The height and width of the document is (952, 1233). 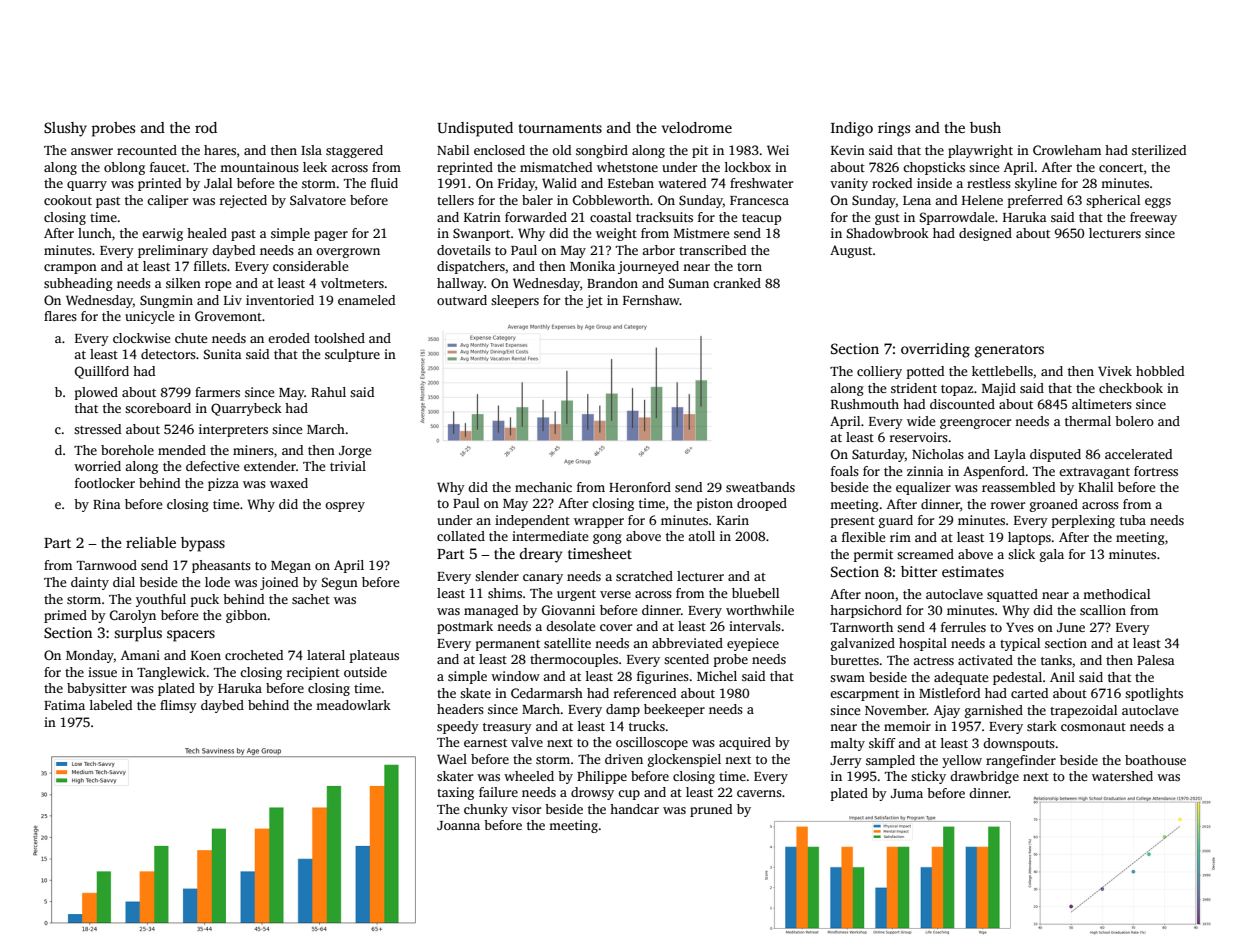 I want to click on Slushy, so click(x=65, y=129).
